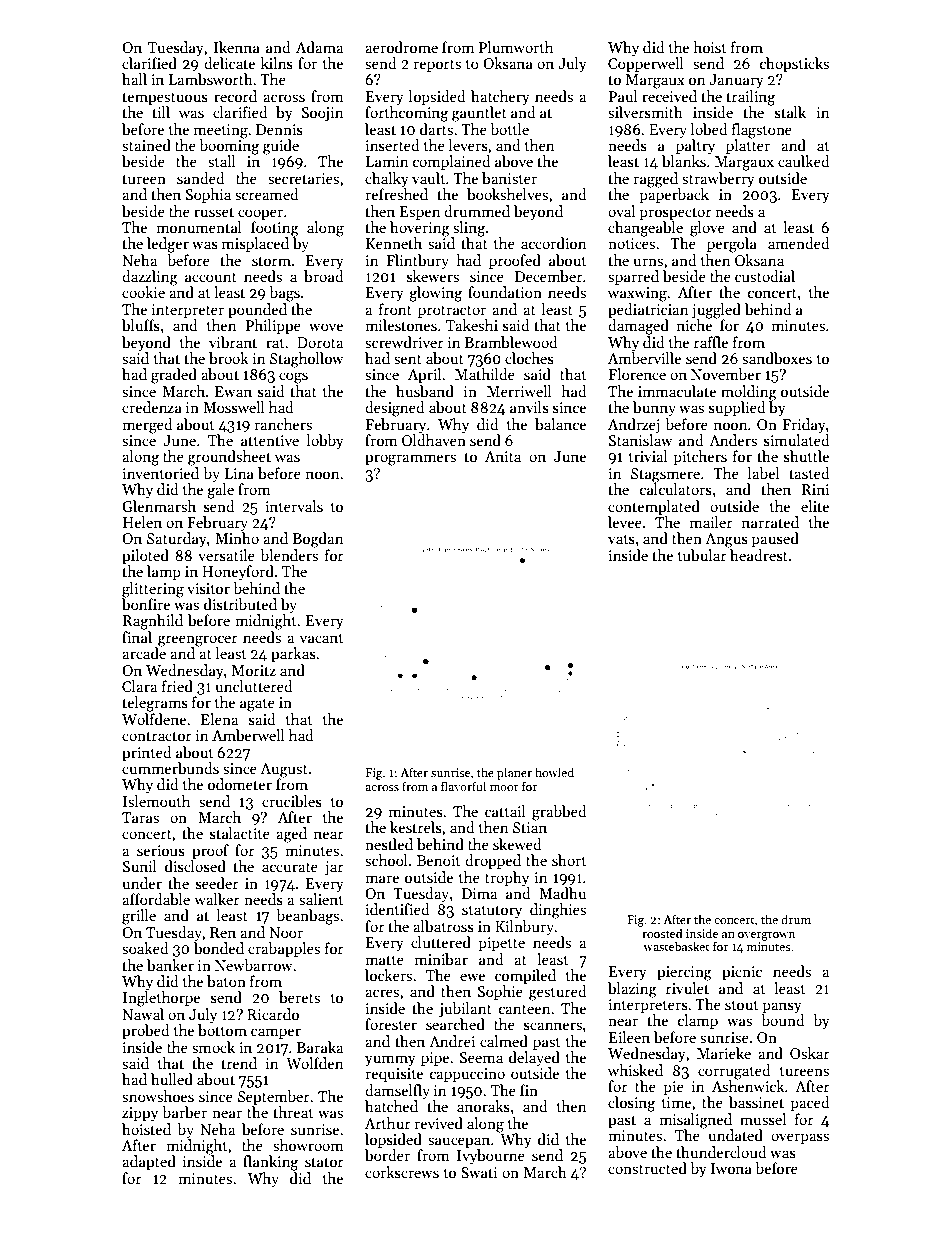 Image resolution: width=952 pixels, height=1233 pixels. What do you see at coordinates (277, 63) in the image?
I see `kilns` at bounding box center [277, 63].
